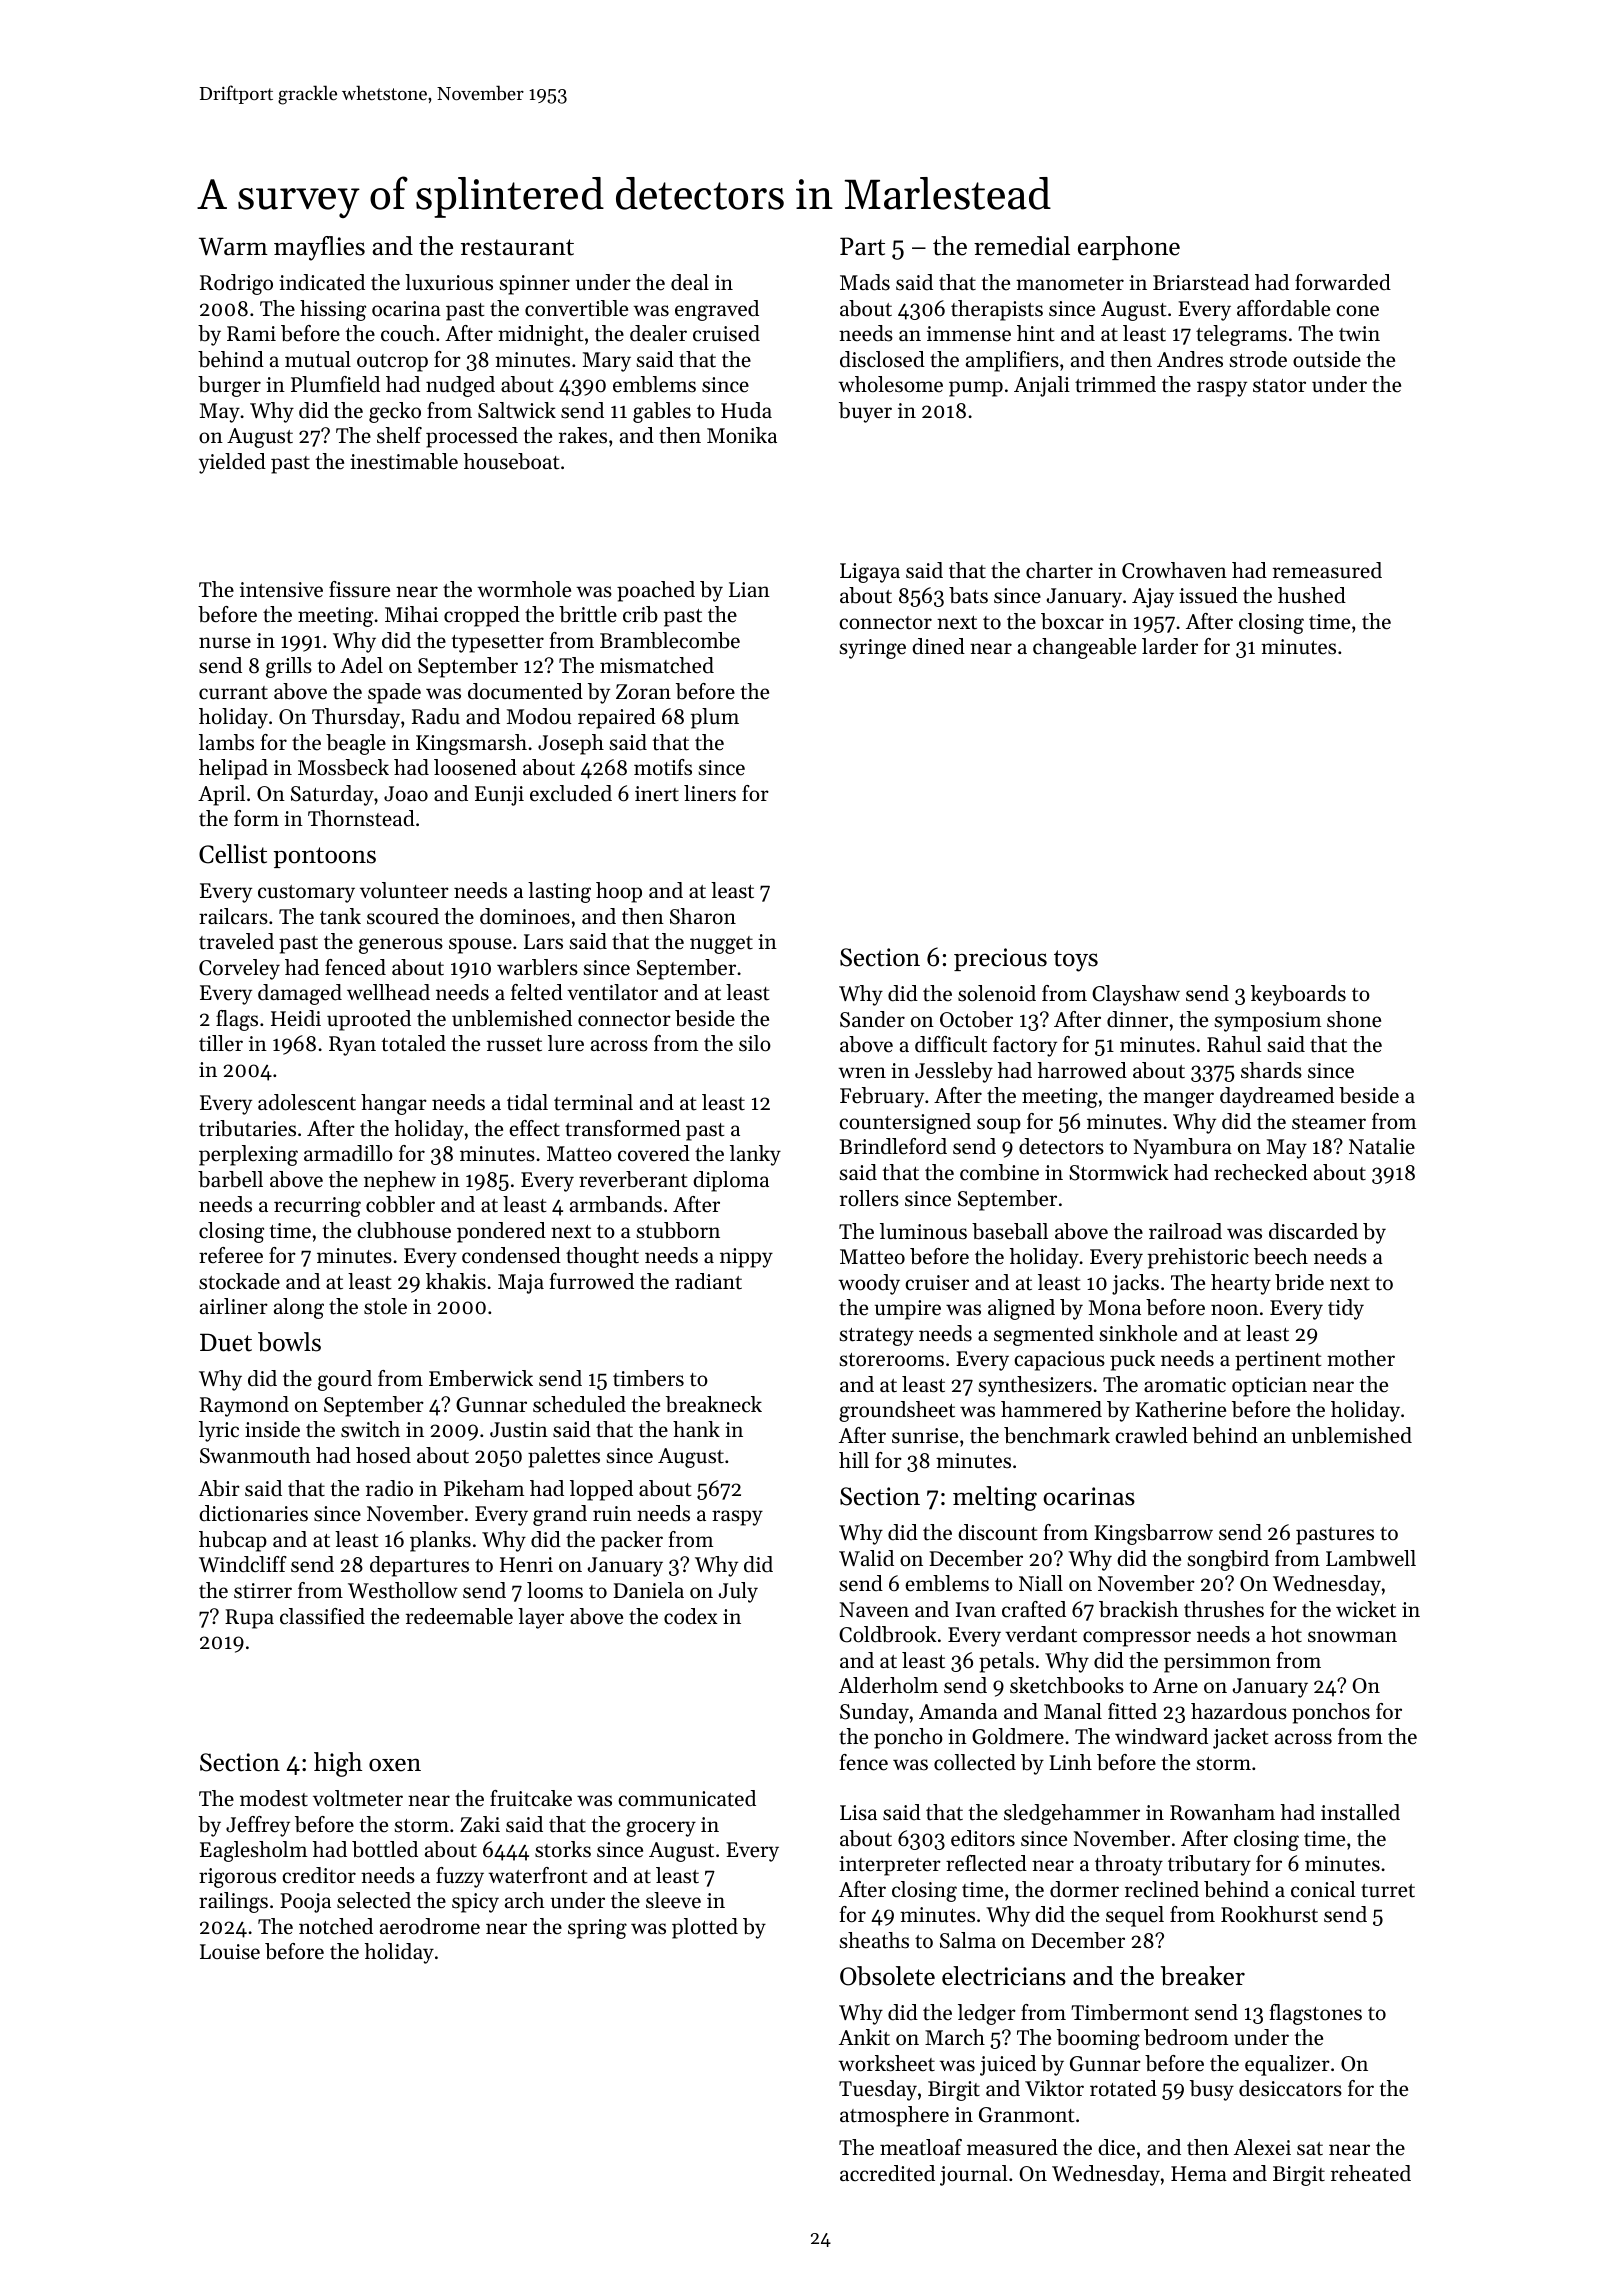 Image resolution: width=1620 pixels, height=2292 pixels. What do you see at coordinates (1201, 282) in the document?
I see `Briarstead` at bounding box center [1201, 282].
